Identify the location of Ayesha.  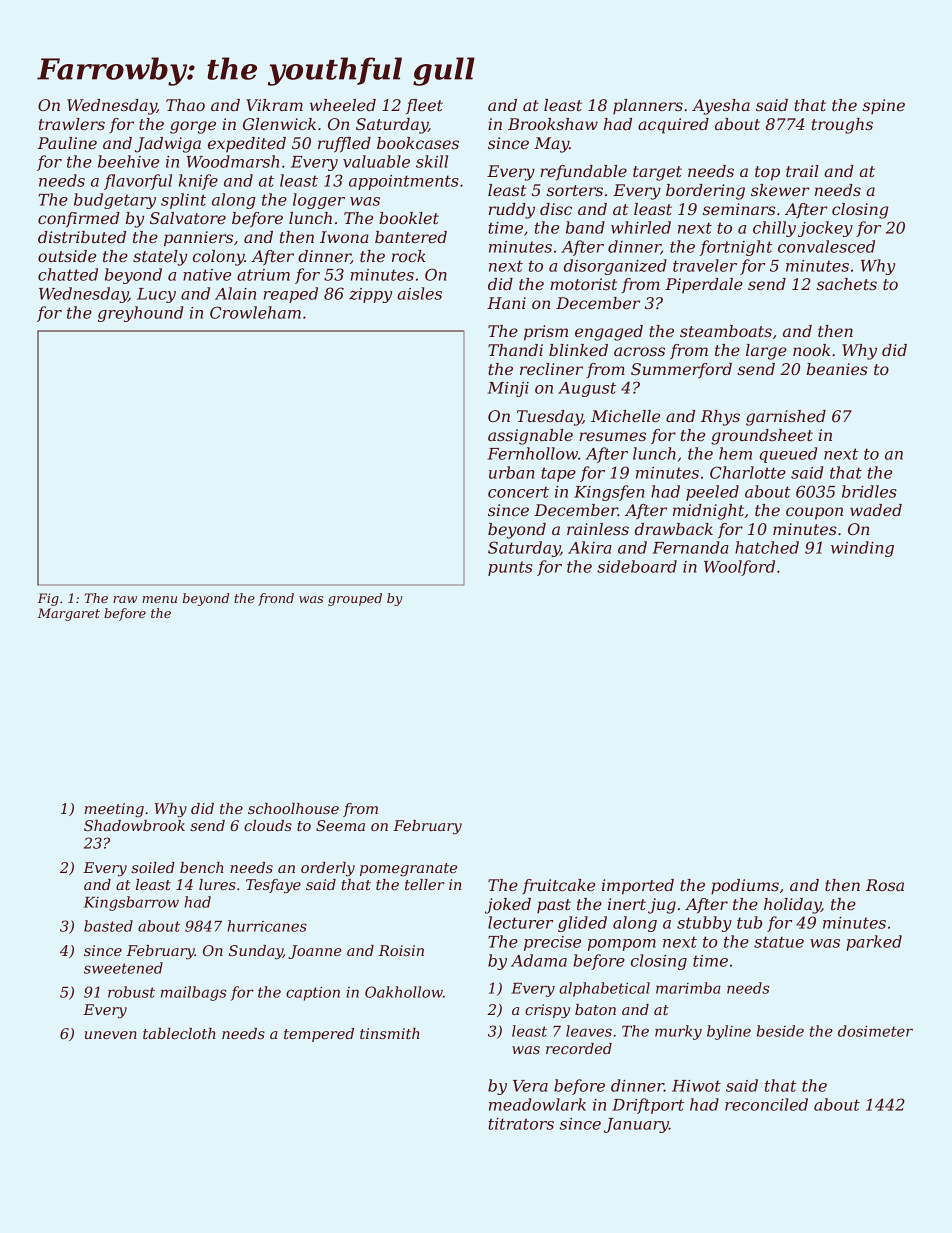
(721, 107).
